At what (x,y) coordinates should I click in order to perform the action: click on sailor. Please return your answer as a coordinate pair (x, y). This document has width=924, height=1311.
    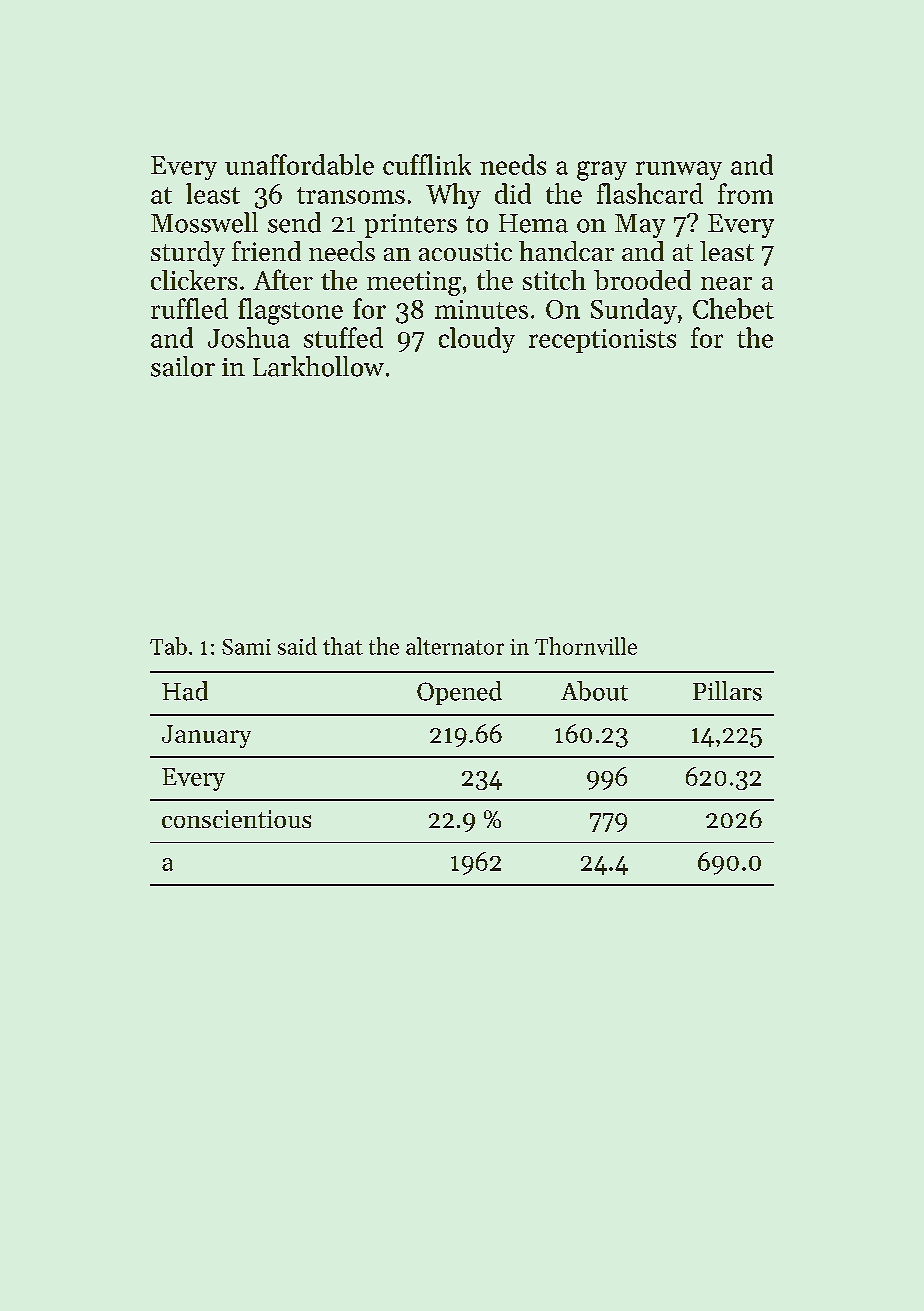
    Looking at the image, I should click on (183, 366).
